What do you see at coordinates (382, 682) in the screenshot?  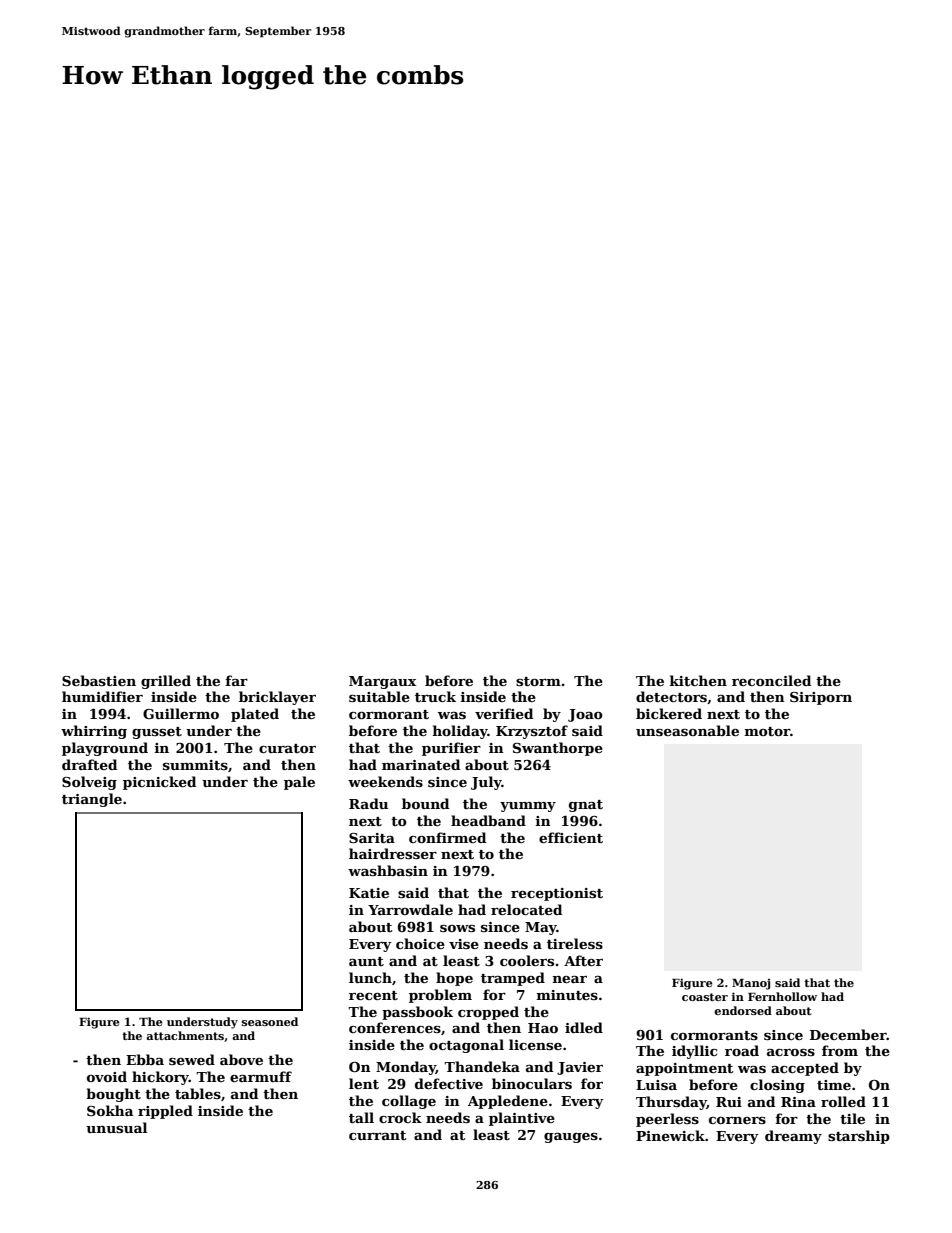 I see `Margaux` at bounding box center [382, 682].
